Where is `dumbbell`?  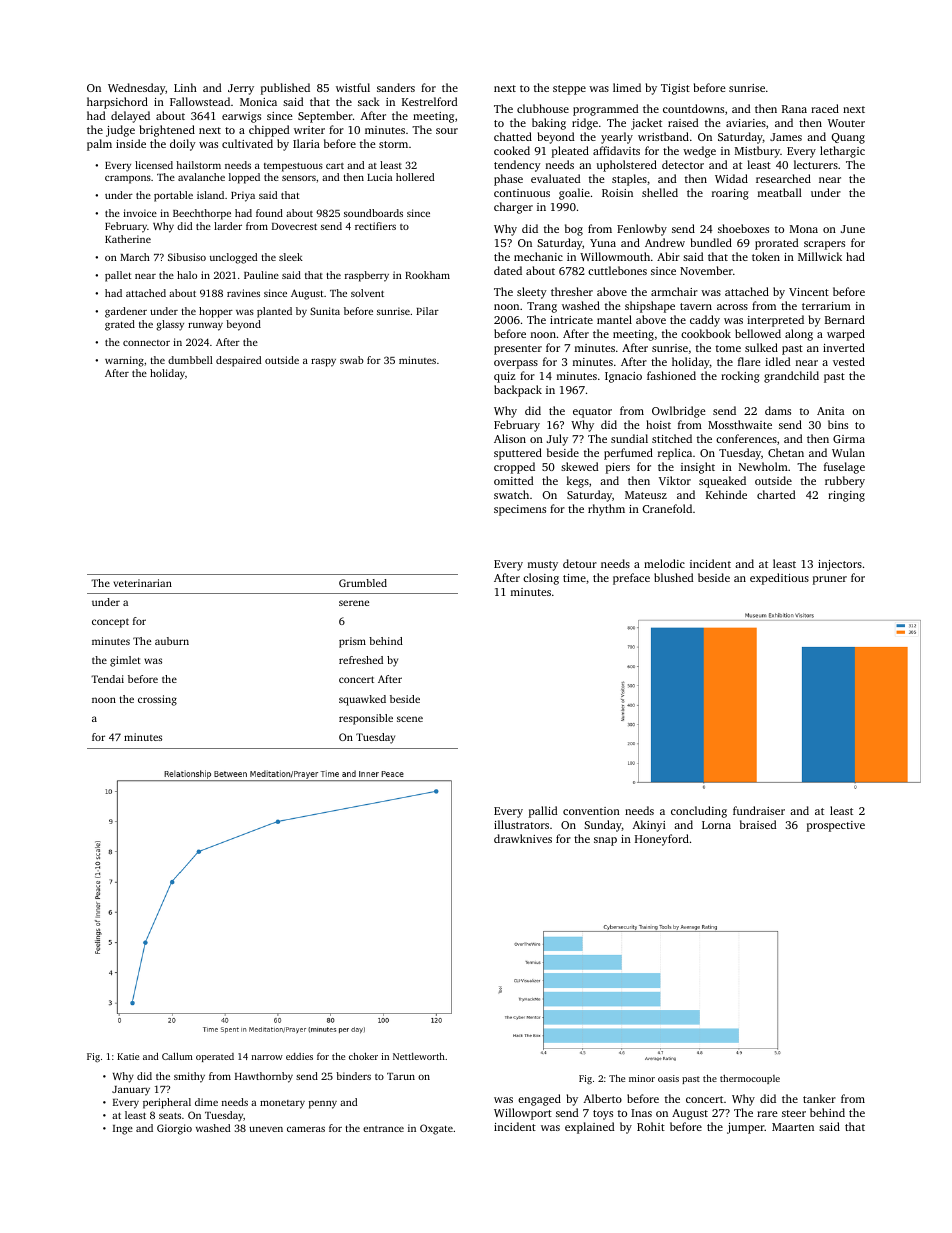
dumbbell is located at coordinates (190, 360).
